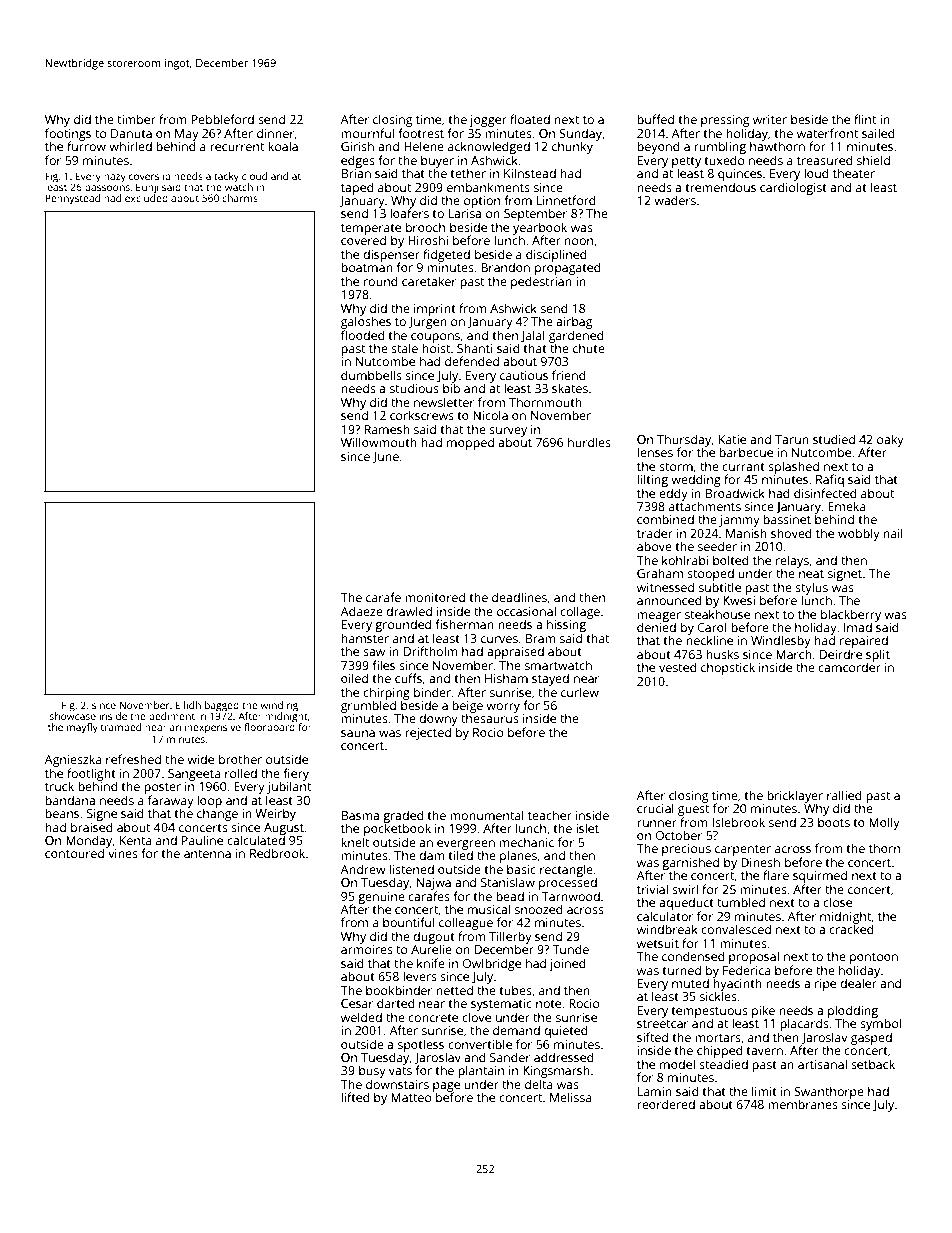 The image size is (952, 1233). What do you see at coordinates (570, 388) in the document?
I see `skates` at bounding box center [570, 388].
